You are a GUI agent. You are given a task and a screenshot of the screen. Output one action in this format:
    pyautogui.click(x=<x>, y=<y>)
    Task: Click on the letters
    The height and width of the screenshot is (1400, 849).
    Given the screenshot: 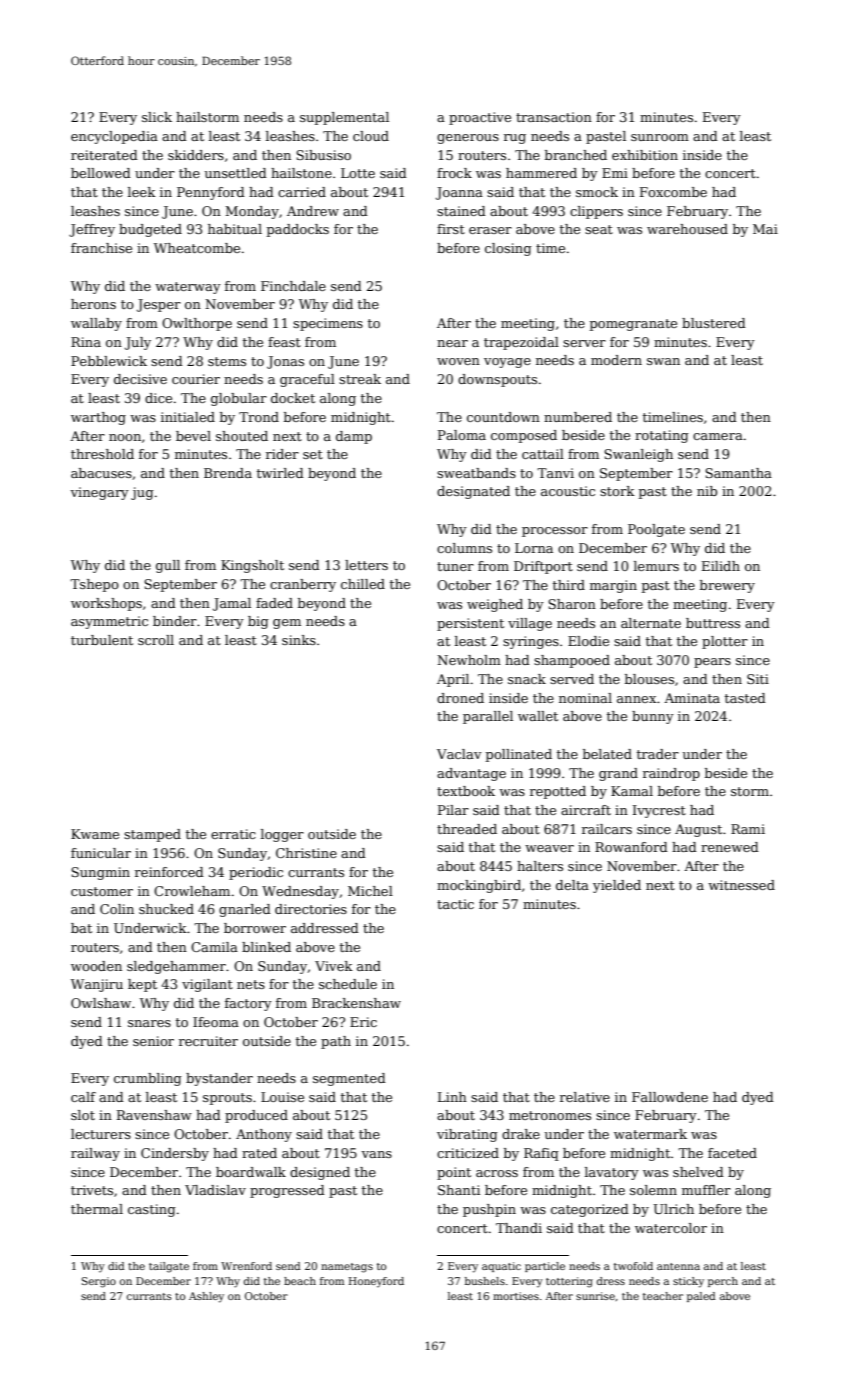 What is the action you would take?
    pyautogui.click(x=366, y=565)
